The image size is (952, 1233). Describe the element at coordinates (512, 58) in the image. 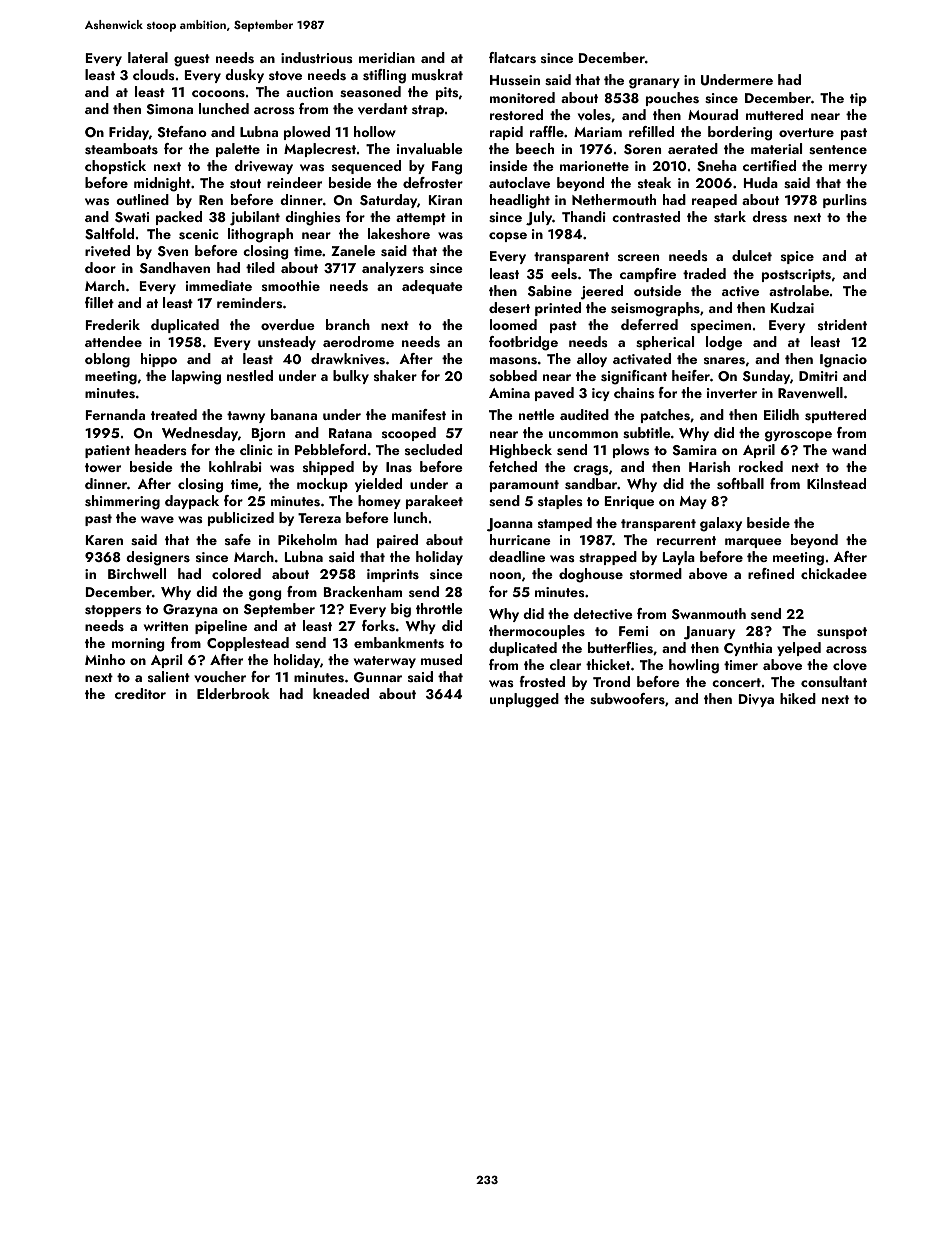

I see `flatcars` at that location.
